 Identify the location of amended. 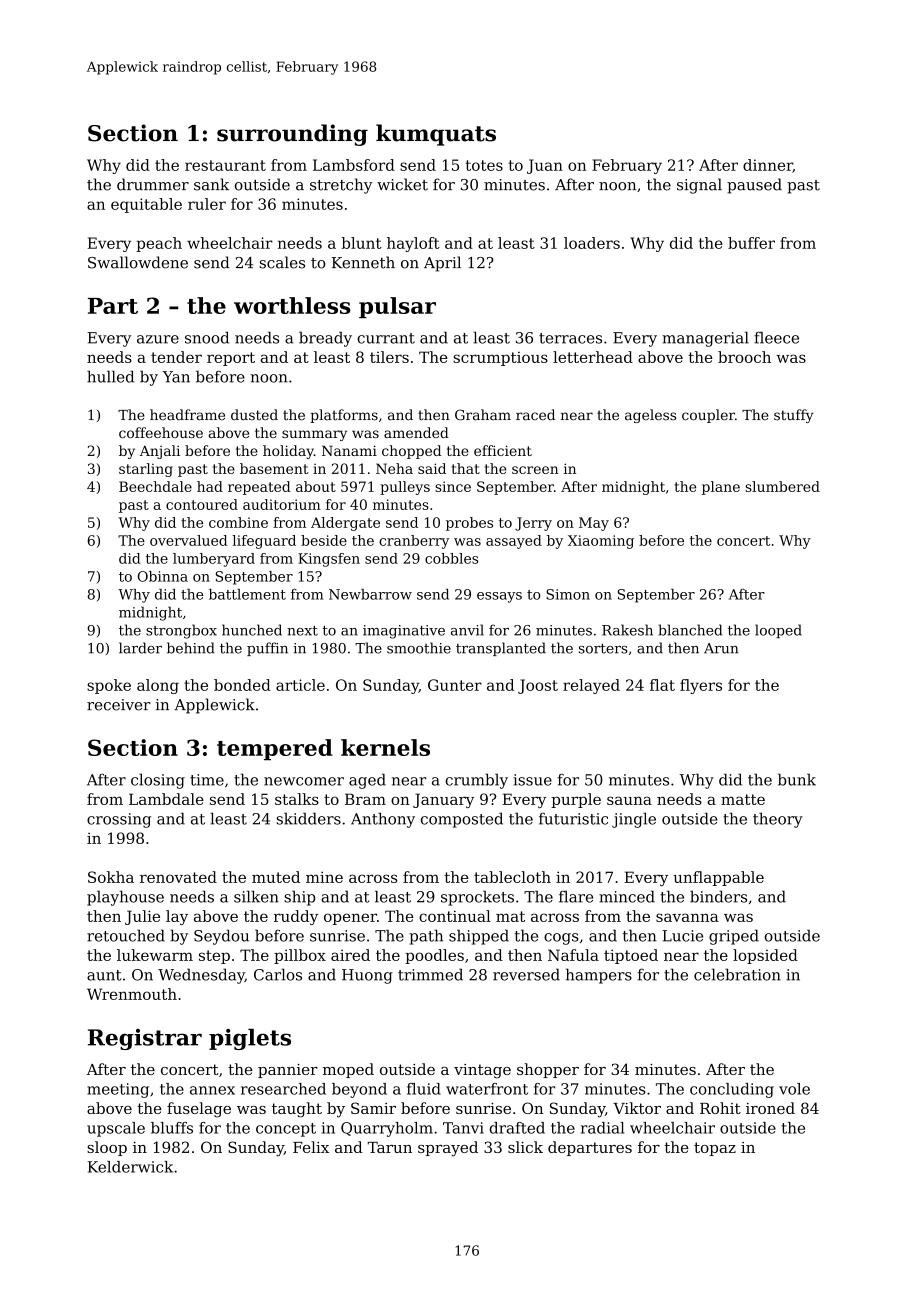
(416, 432).
